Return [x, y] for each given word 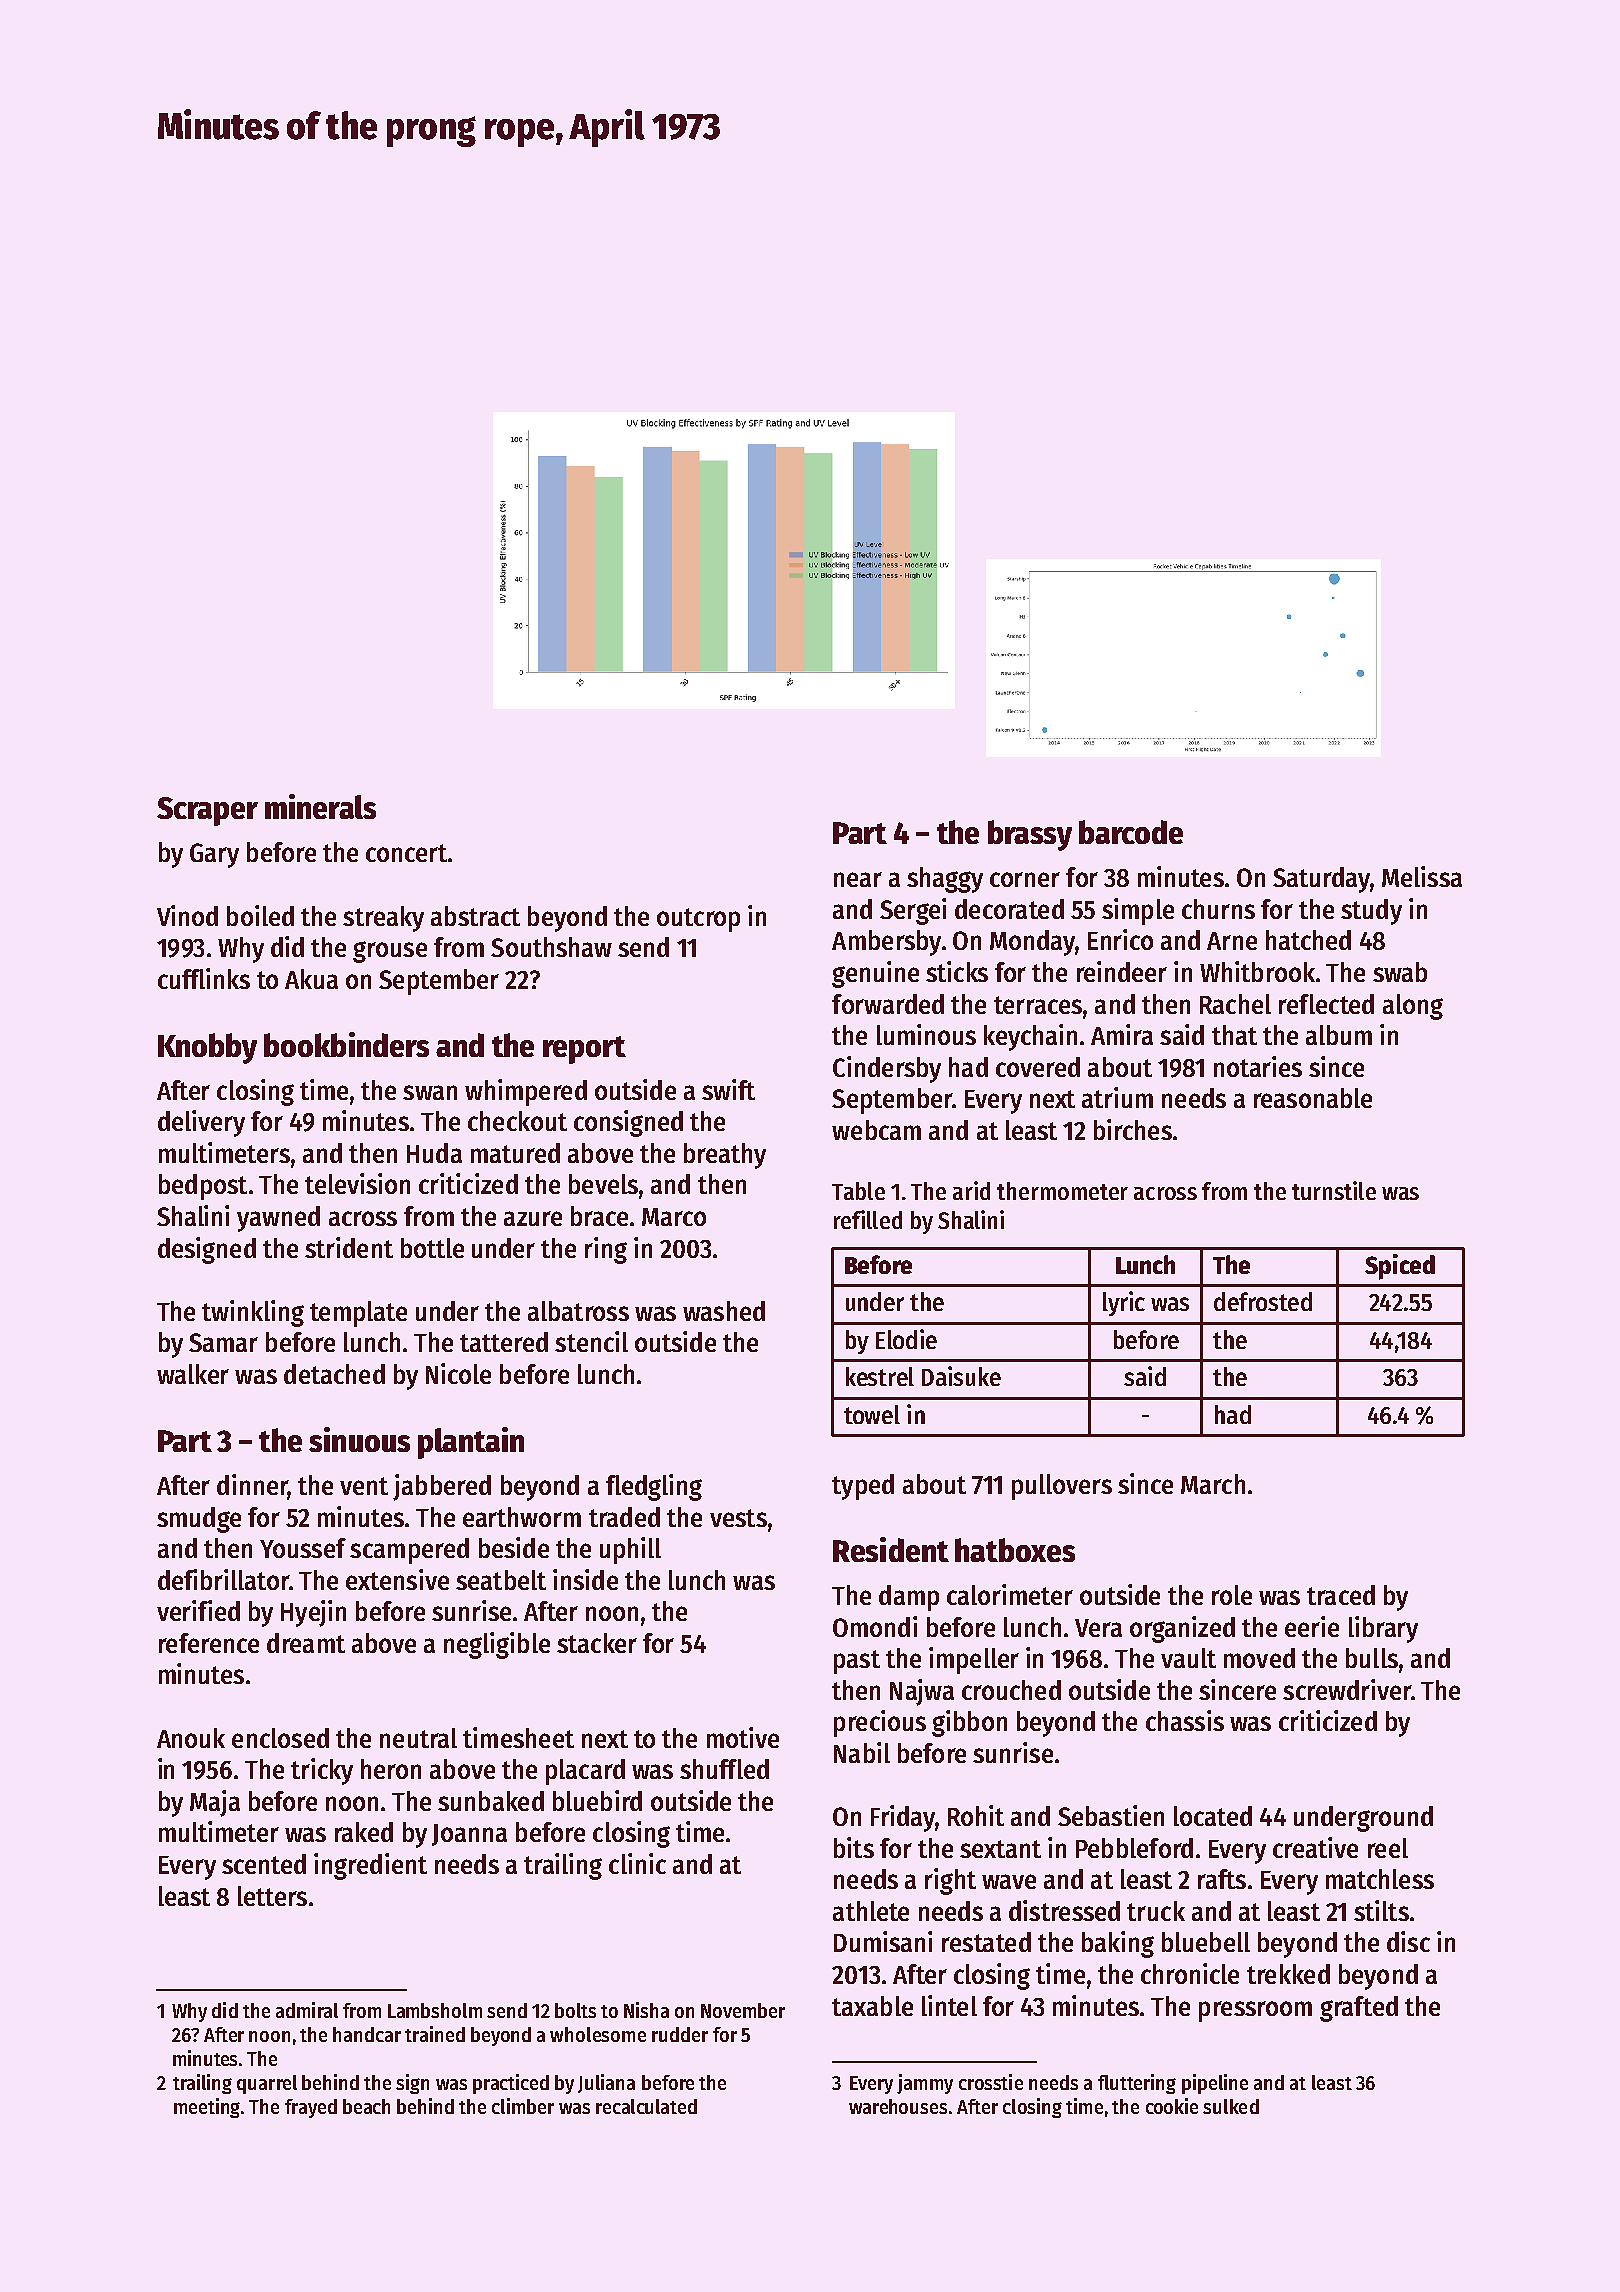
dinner [252, 1486]
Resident [891, 1549]
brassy [1030, 835]
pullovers [1062, 1487]
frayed [311, 2108]
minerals [320, 806]
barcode [1131, 832]
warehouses [898, 2106]
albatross [578, 1311]
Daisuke [961, 1376]
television [357, 1183]
